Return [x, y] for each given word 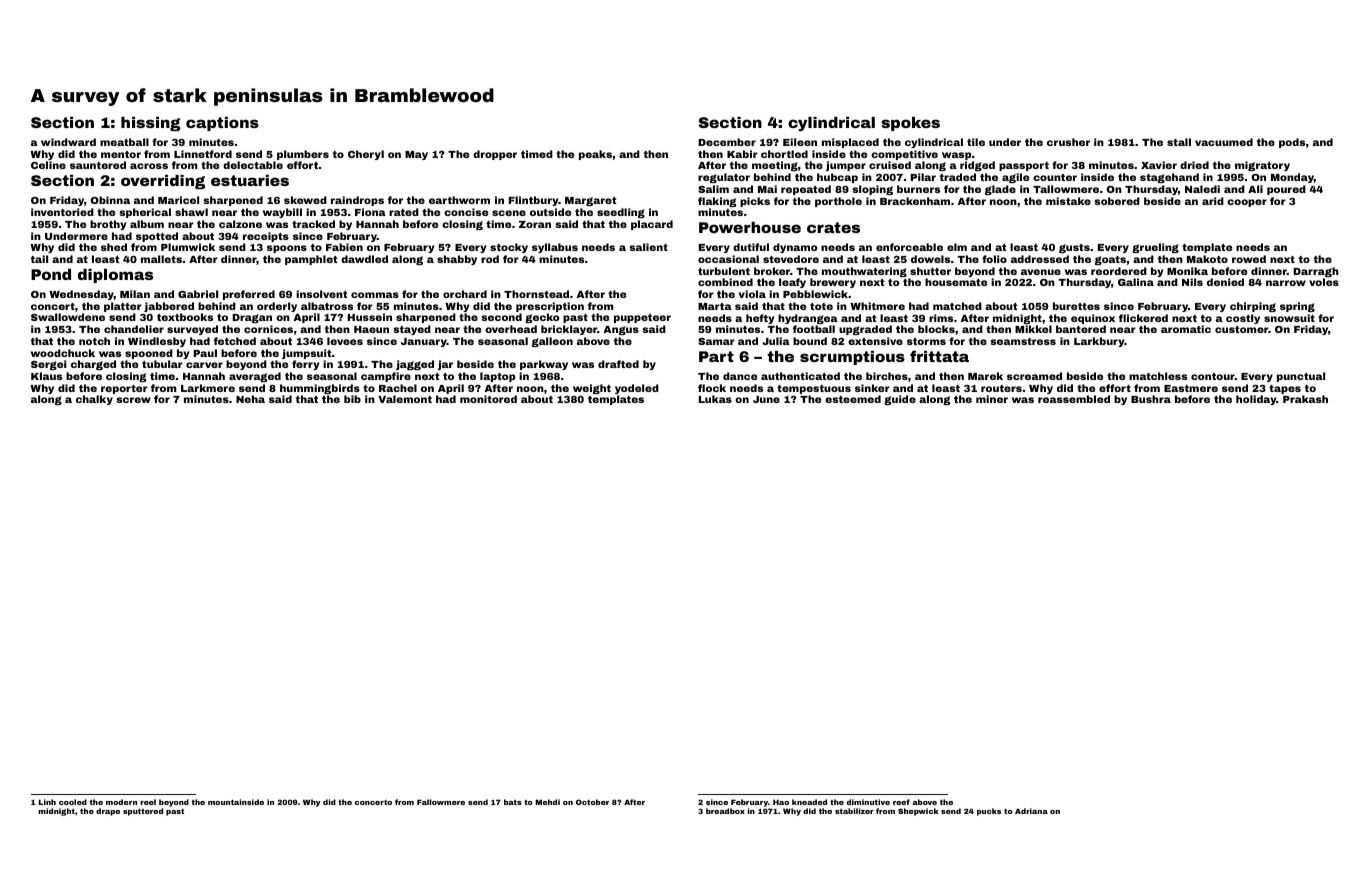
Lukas [715, 399]
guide [900, 400]
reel [148, 802]
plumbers [303, 155]
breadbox [725, 811]
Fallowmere [441, 802]
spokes [910, 124]
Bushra [1151, 399]
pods [1292, 143]
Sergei [49, 365]
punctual [1301, 377]
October [592, 802]
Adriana [1031, 811]
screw [133, 400]
